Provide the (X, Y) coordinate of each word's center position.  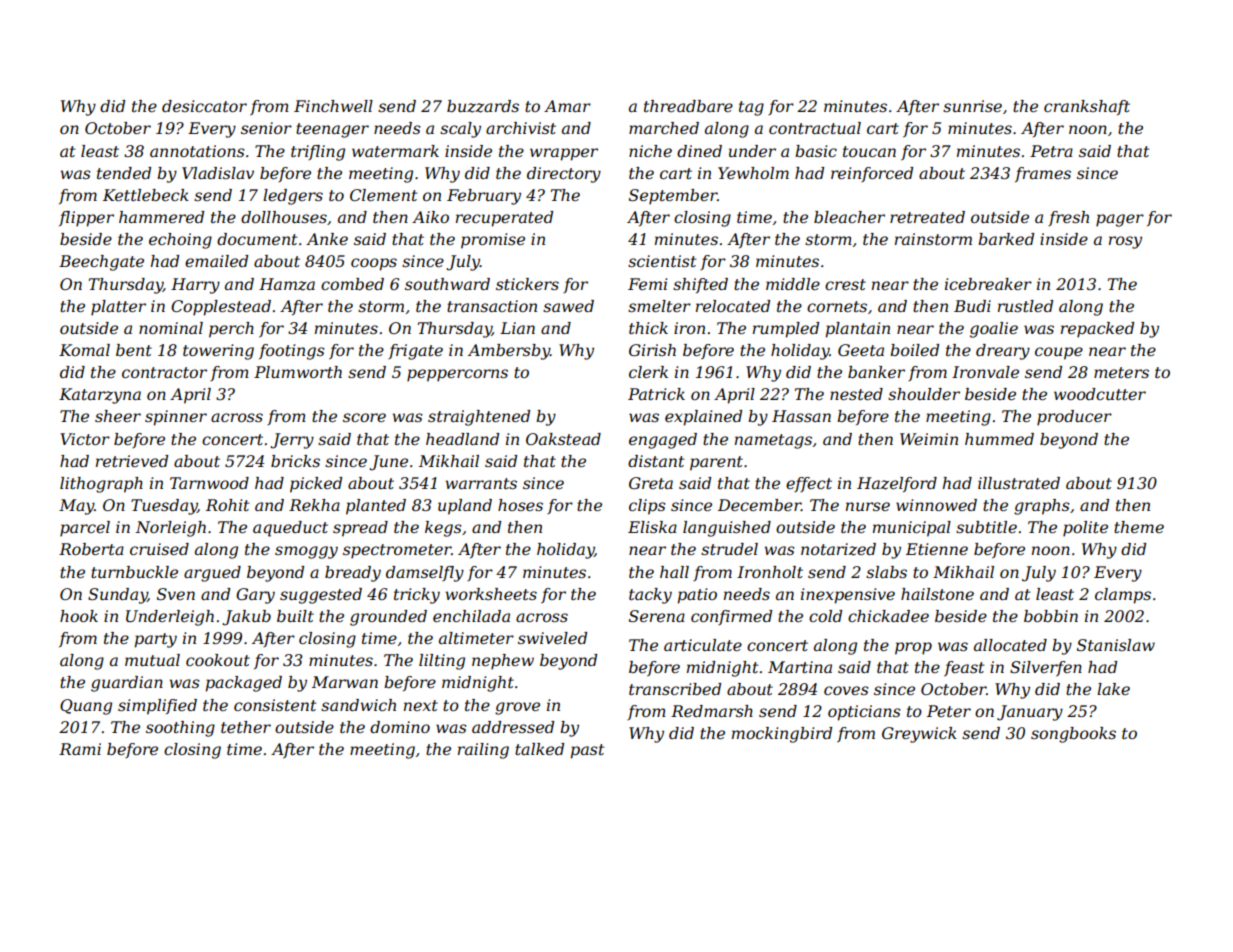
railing (483, 751)
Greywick (919, 735)
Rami (80, 749)
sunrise (972, 106)
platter (118, 308)
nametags (773, 441)
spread (360, 529)
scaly (460, 130)
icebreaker (988, 284)
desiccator (204, 106)
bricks (295, 461)
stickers (527, 284)
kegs (443, 529)
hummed (999, 439)
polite (1085, 529)
